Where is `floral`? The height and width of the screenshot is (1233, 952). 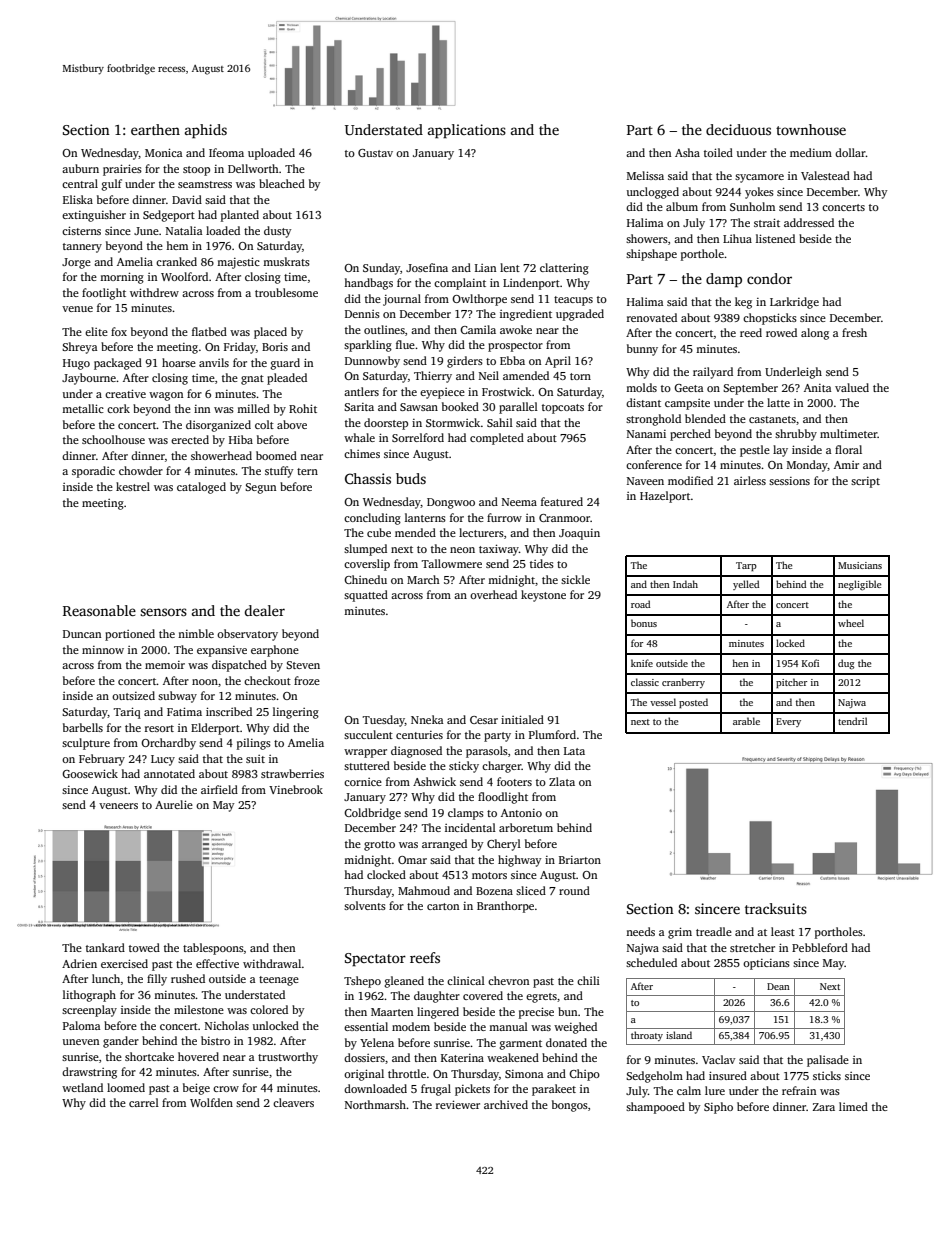 floral is located at coordinates (848, 449).
